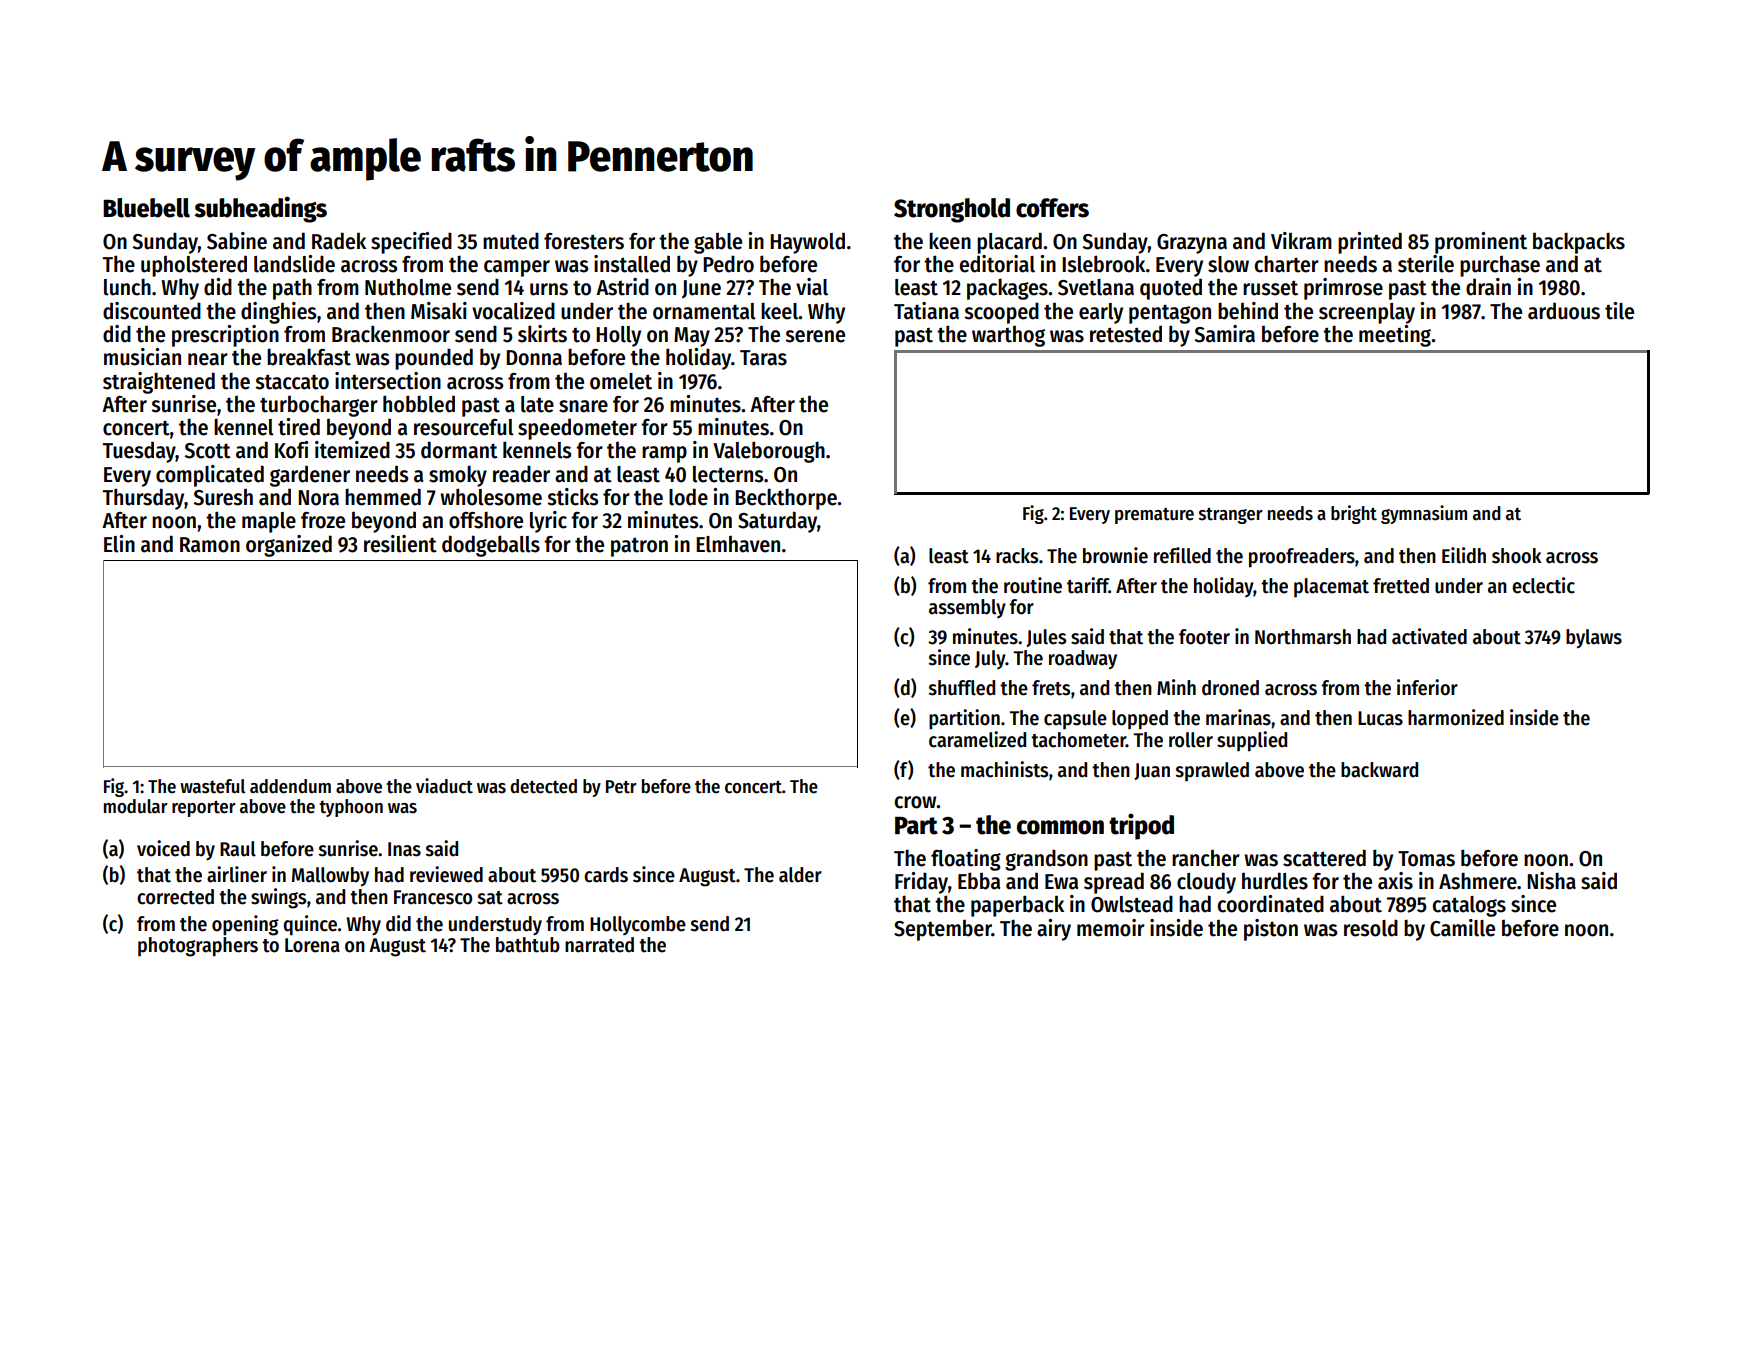 The width and height of the screenshot is (1752, 1354). I want to click on Bluebell, so click(146, 208).
